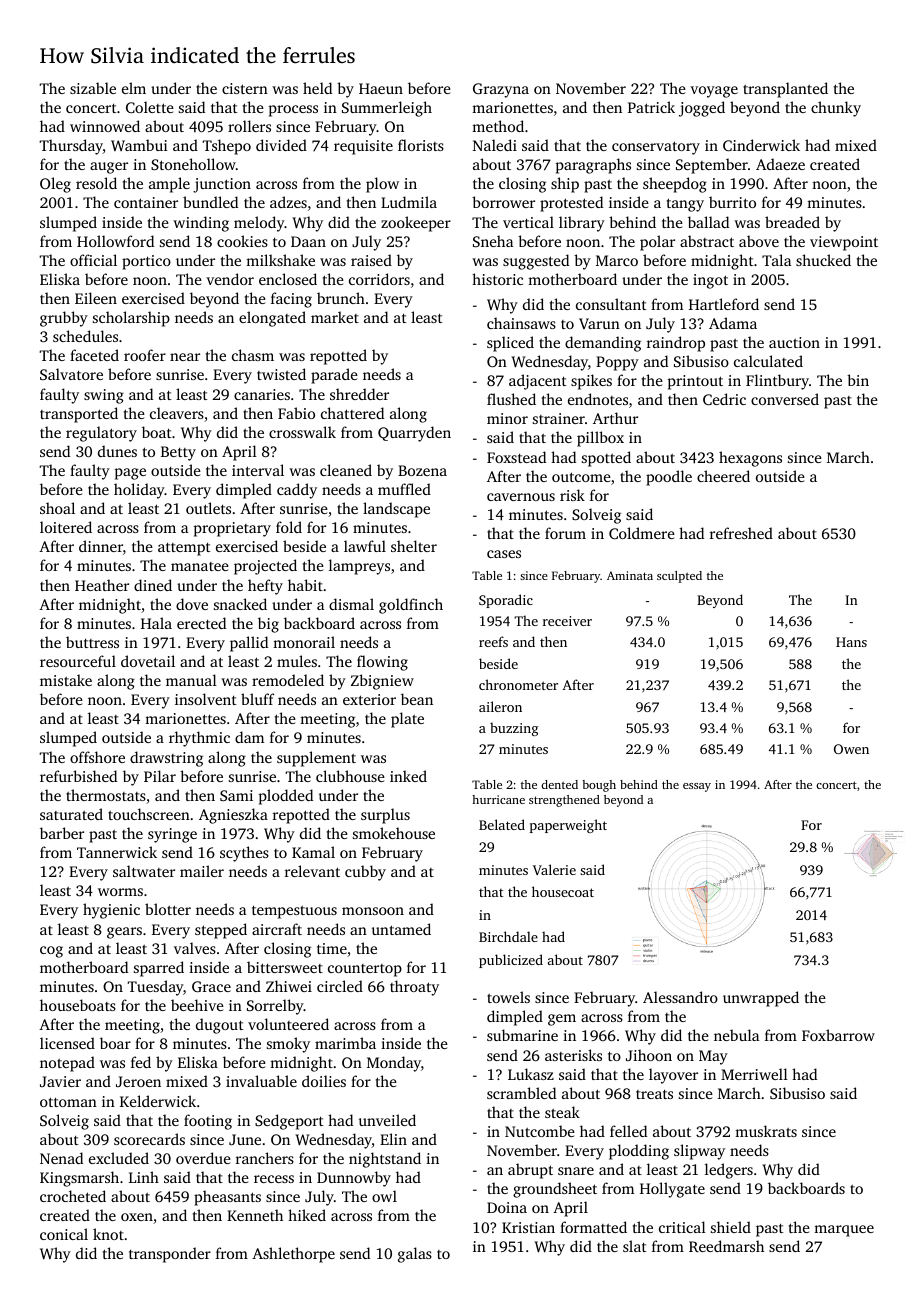  What do you see at coordinates (93, 88) in the document?
I see `sizable` at bounding box center [93, 88].
